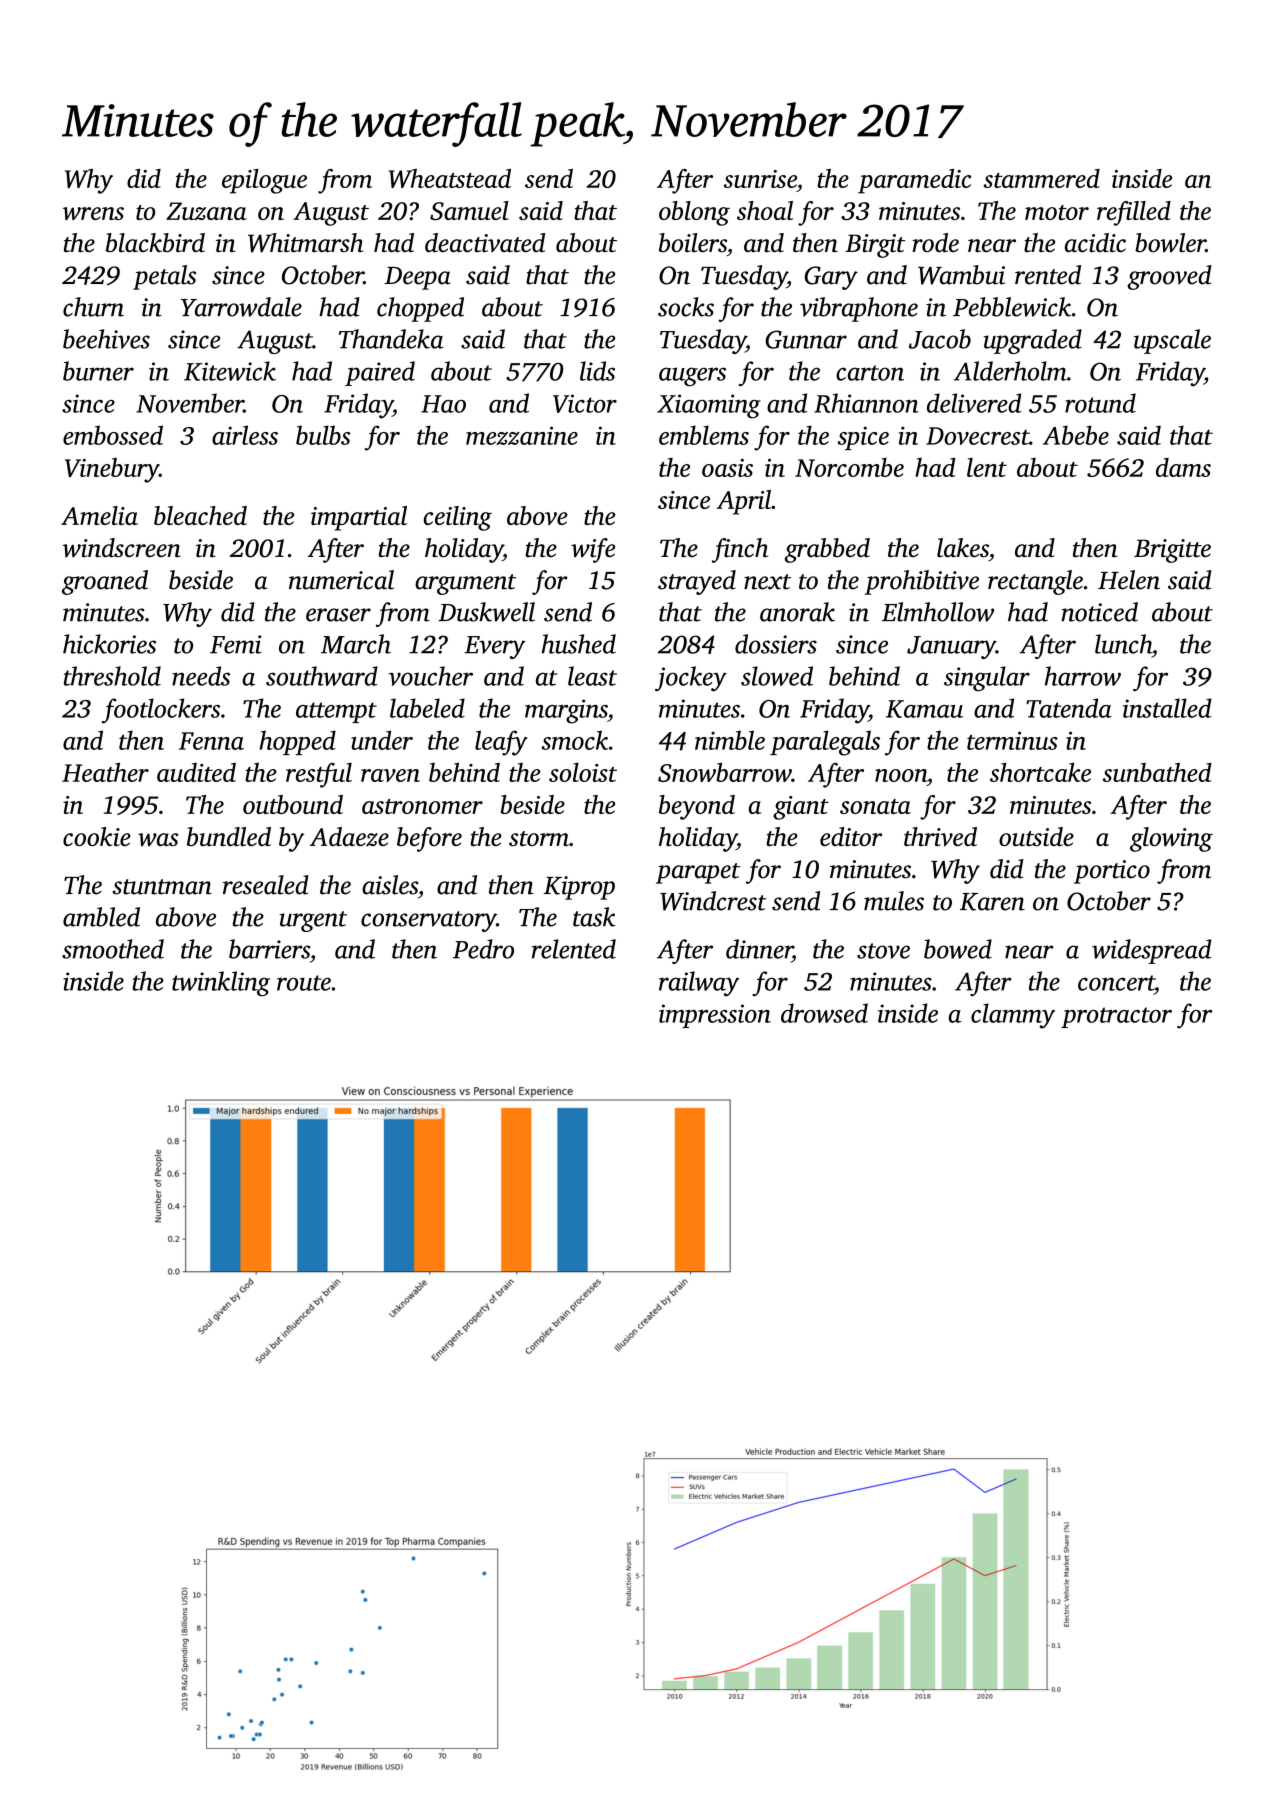 The image size is (1274, 1802). I want to click on footlockers, so click(161, 711).
